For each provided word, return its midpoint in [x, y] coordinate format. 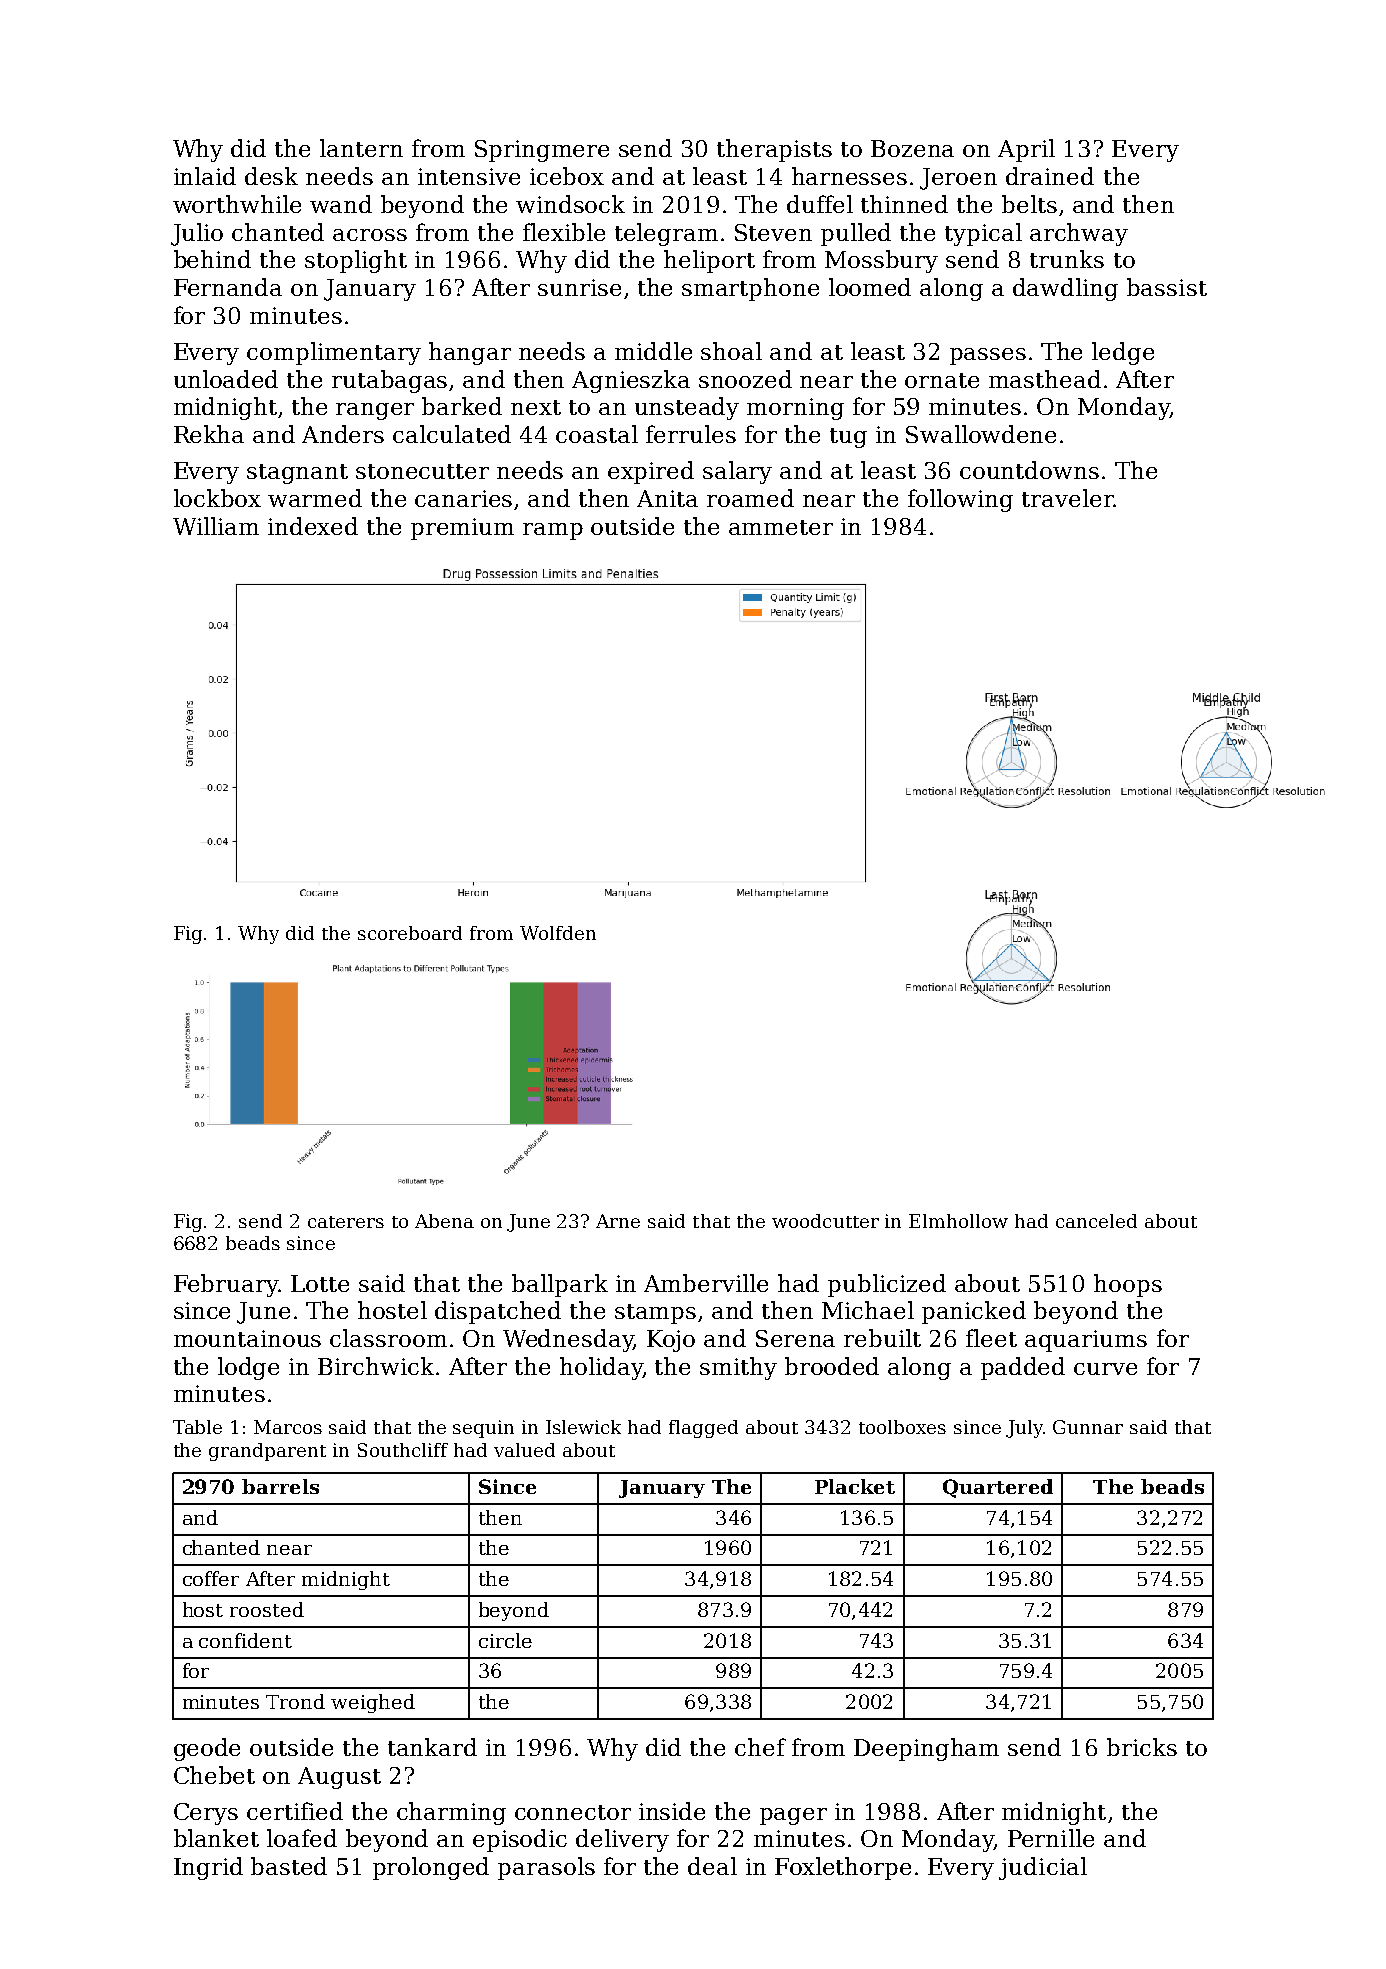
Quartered [998, 1488]
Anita [667, 498]
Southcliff [403, 1450]
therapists [774, 150]
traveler [1068, 498]
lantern [361, 148]
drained [1050, 176]
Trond [295, 1701]
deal [712, 1866]
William [216, 526]
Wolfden [558, 933]
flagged [703, 1429]
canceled [1096, 1221]
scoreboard [410, 933]
